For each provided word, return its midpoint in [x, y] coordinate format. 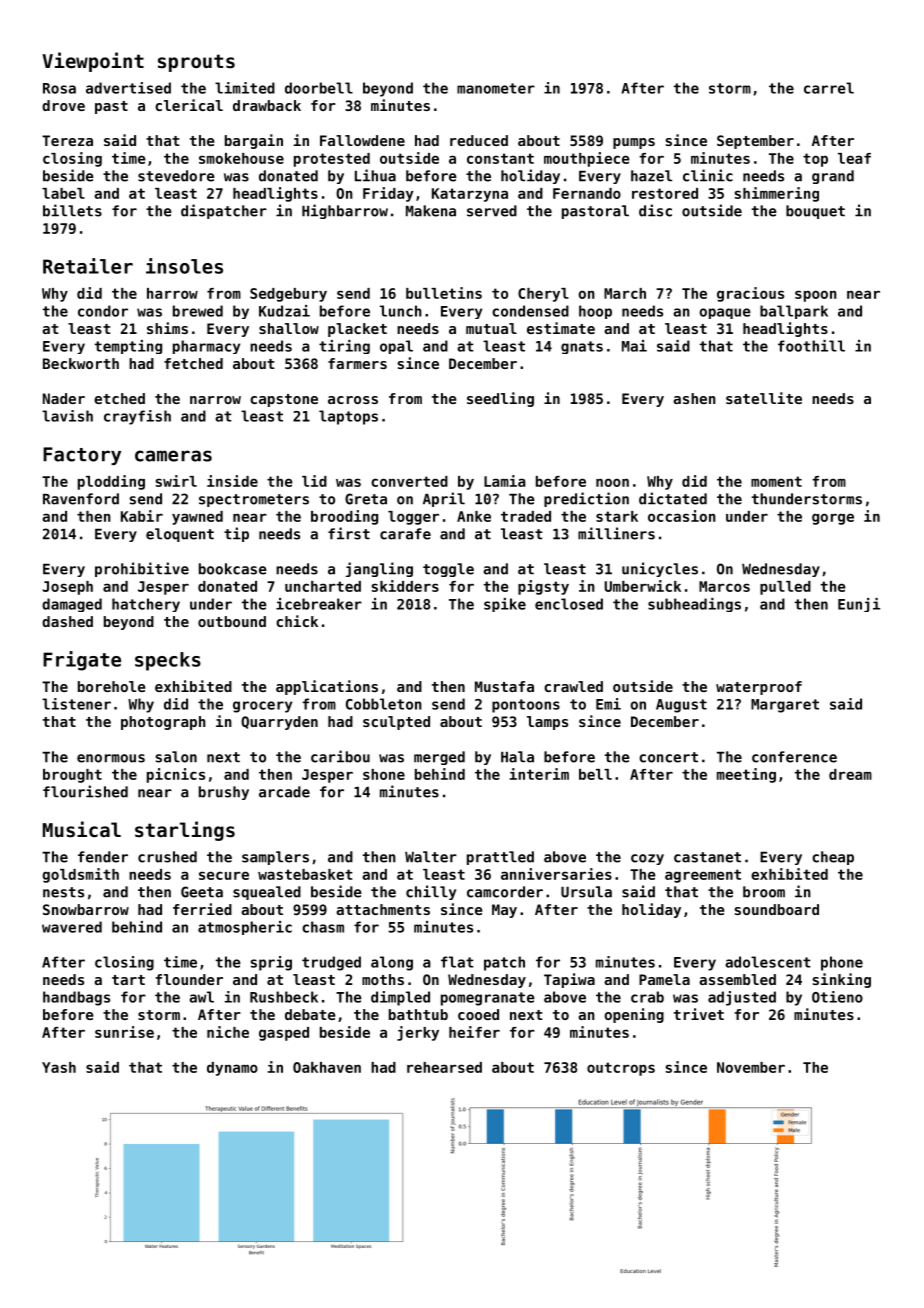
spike [505, 605]
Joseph [68, 588]
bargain [254, 141]
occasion [682, 516]
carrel [829, 88]
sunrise [124, 1032]
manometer [496, 88]
